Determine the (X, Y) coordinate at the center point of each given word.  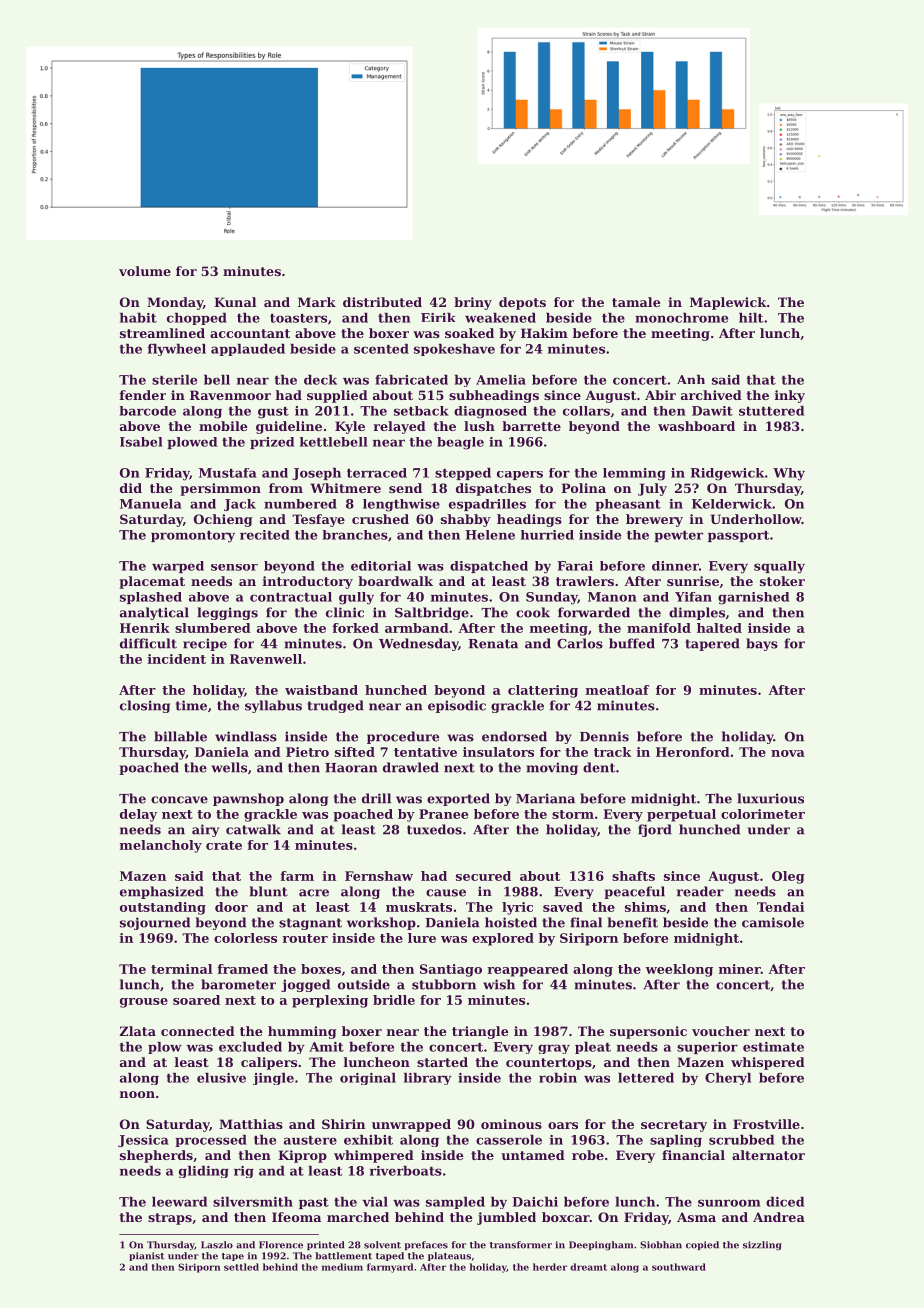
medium (342, 1267)
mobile (223, 426)
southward (679, 1267)
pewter (678, 536)
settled (241, 1267)
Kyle (350, 427)
